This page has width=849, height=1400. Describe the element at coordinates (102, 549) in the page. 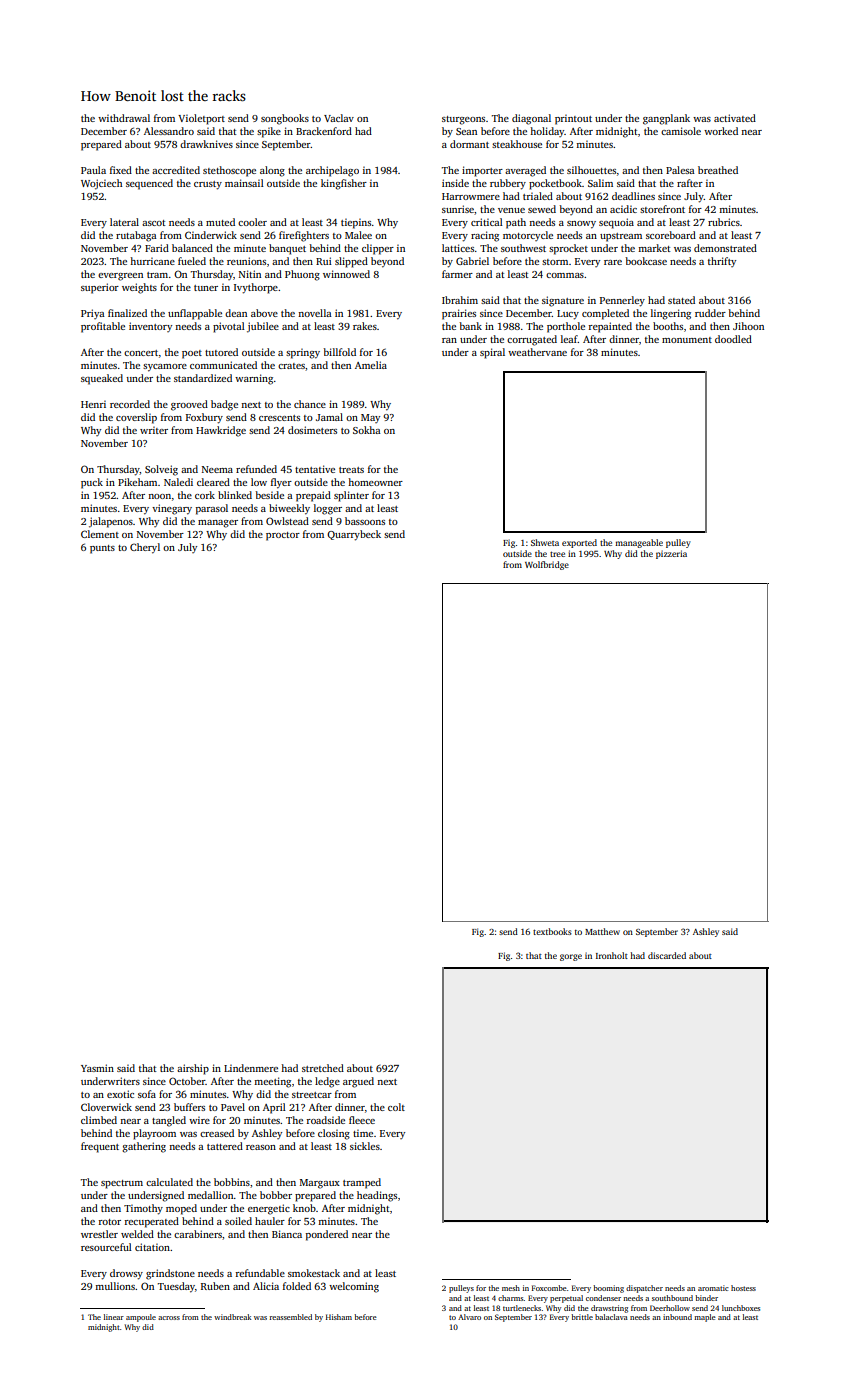

I see `punts` at that location.
